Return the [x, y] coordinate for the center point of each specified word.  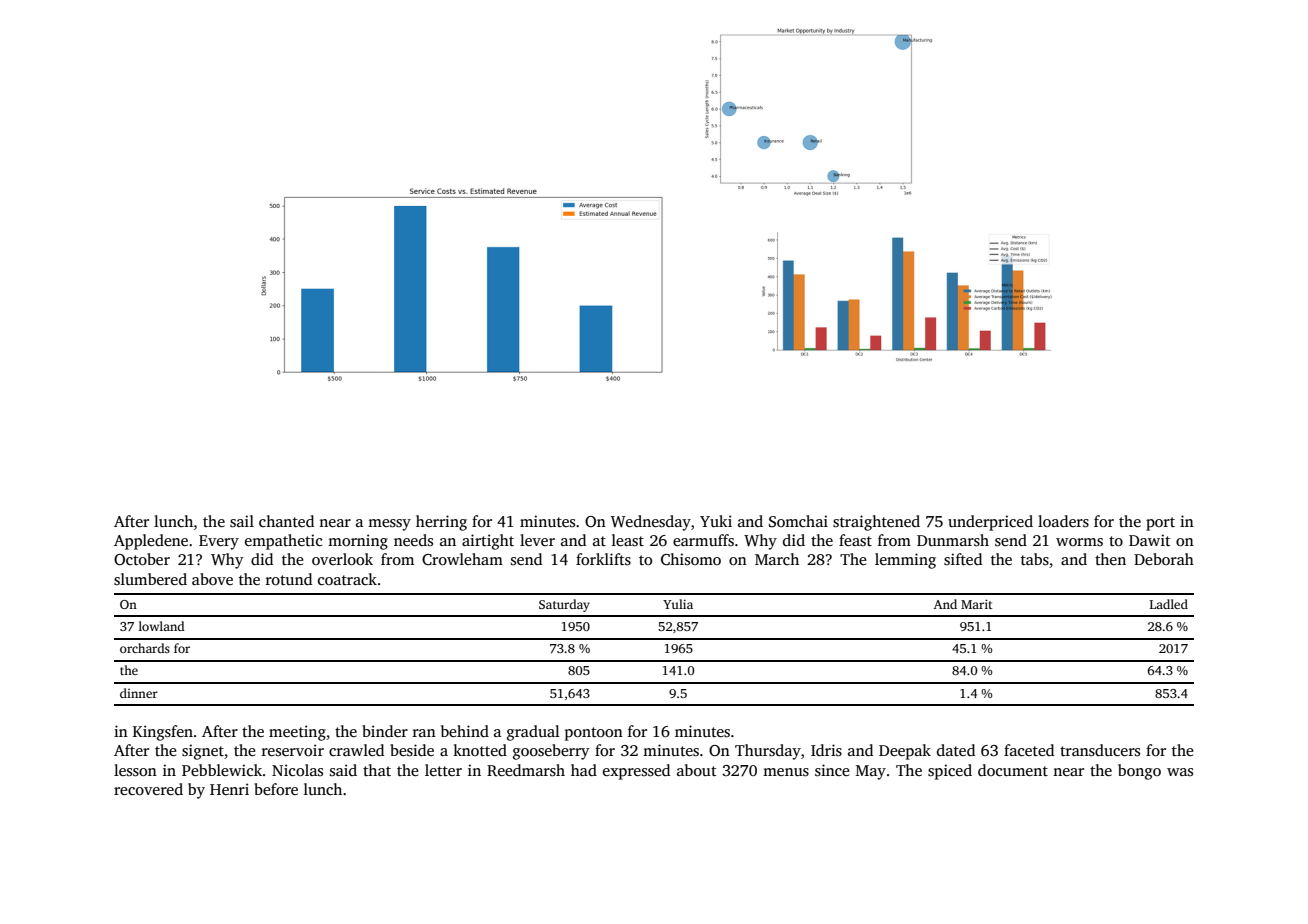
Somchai [798, 521]
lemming [905, 561]
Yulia [678, 604]
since [832, 770]
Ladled [1169, 604]
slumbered [150, 579]
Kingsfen [163, 733]
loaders [1063, 521]
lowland [161, 626]
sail [242, 521]
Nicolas [297, 770]
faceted [1029, 750]
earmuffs [703, 540]
